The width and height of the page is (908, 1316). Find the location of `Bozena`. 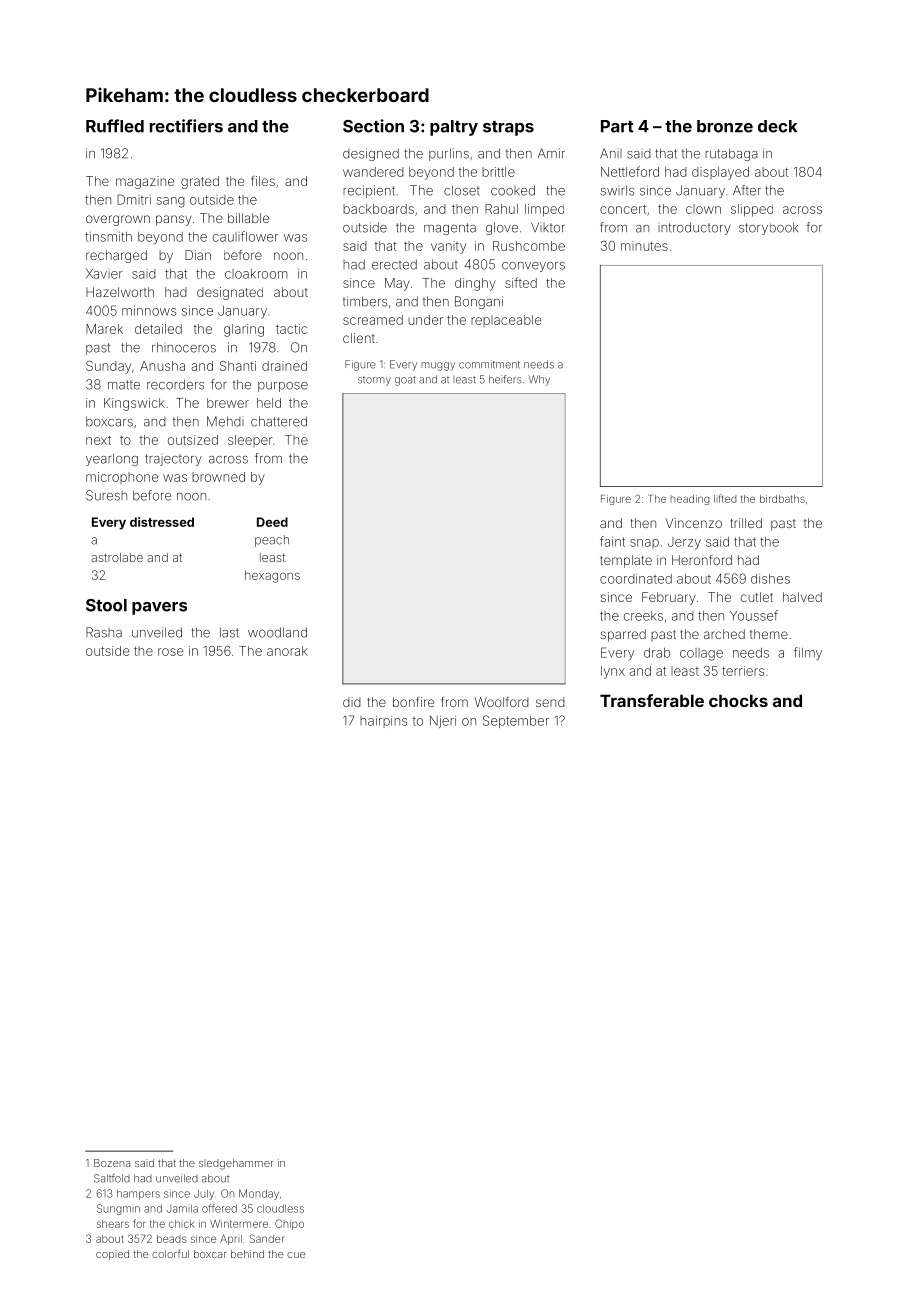

Bozena is located at coordinates (112, 1163).
